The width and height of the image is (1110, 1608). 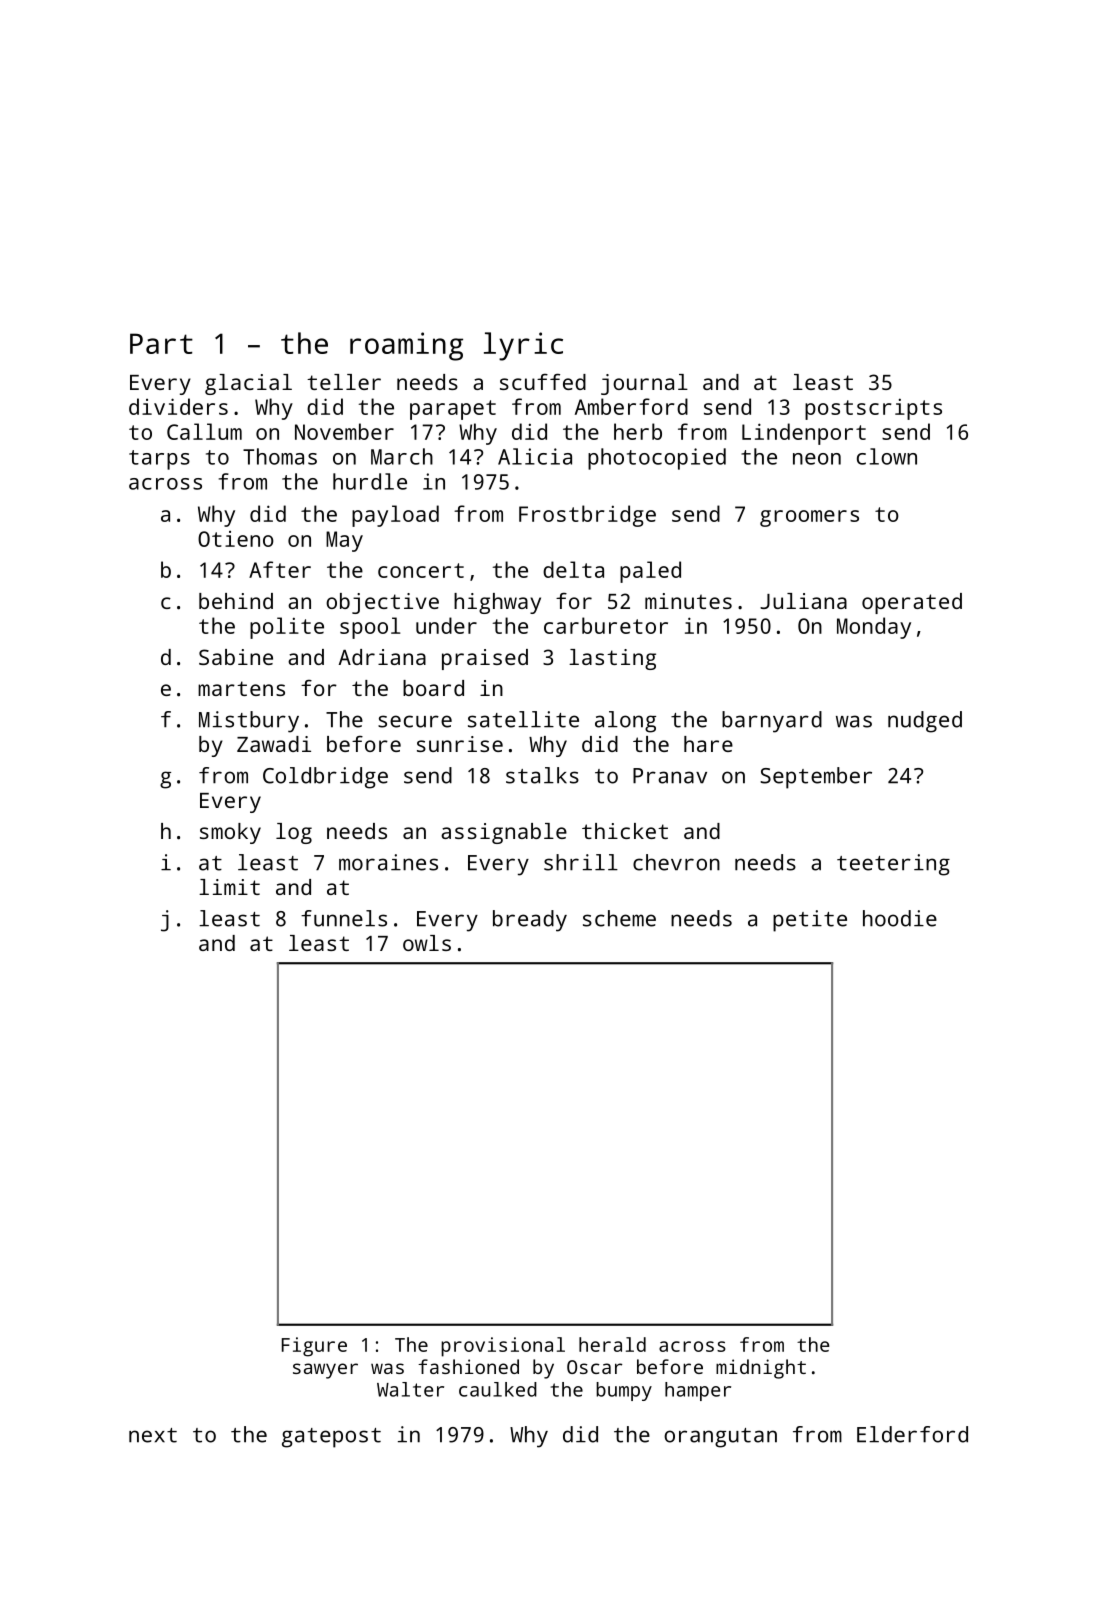 What do you see at coordinates (325, 778) in the image?
I see `Coldbridge` at bounding box center [325, 778].
